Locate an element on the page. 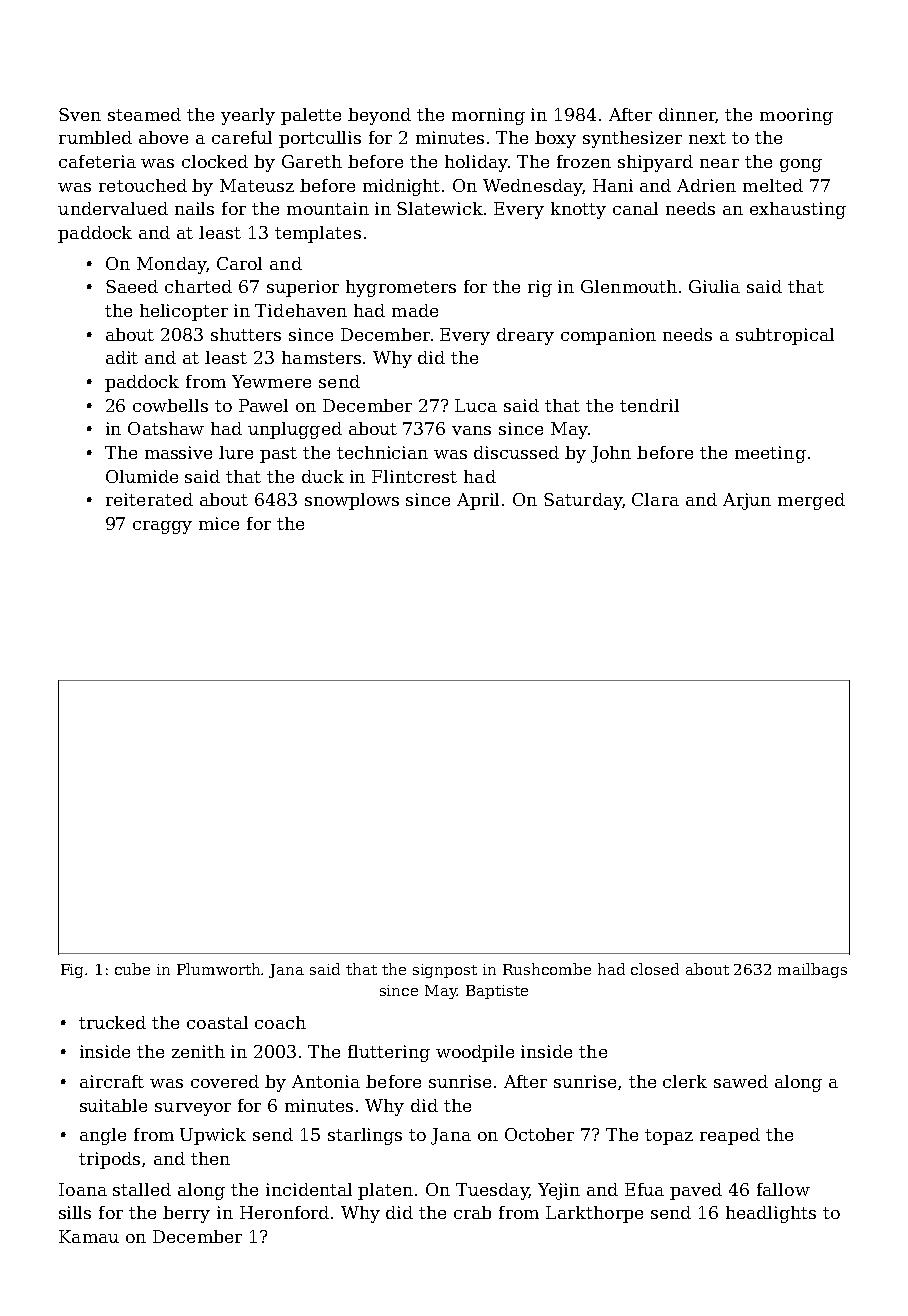  Arjun is located at coordinates (747, 501).
